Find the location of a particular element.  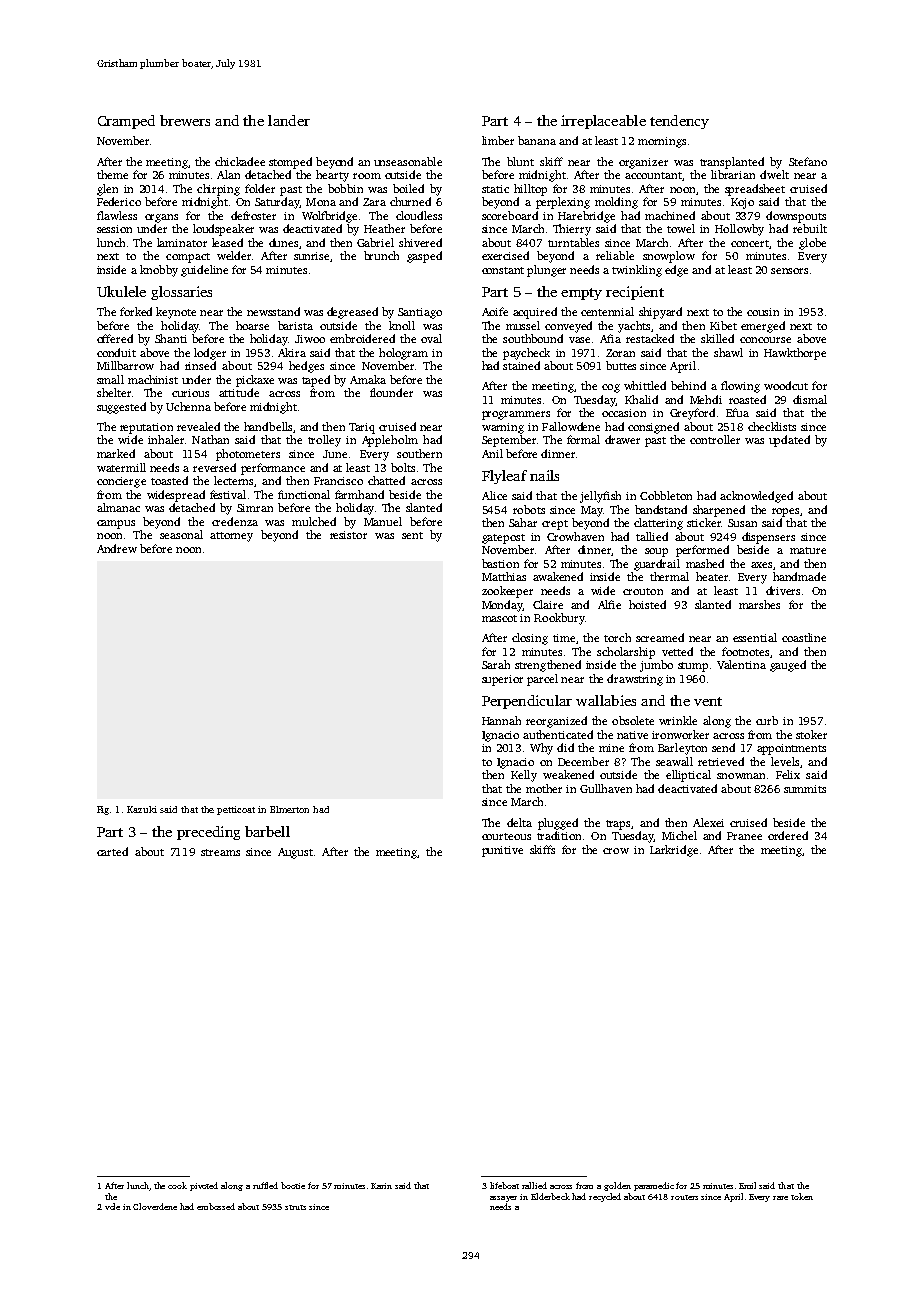

cook is located at coordinates (177, 1185).
